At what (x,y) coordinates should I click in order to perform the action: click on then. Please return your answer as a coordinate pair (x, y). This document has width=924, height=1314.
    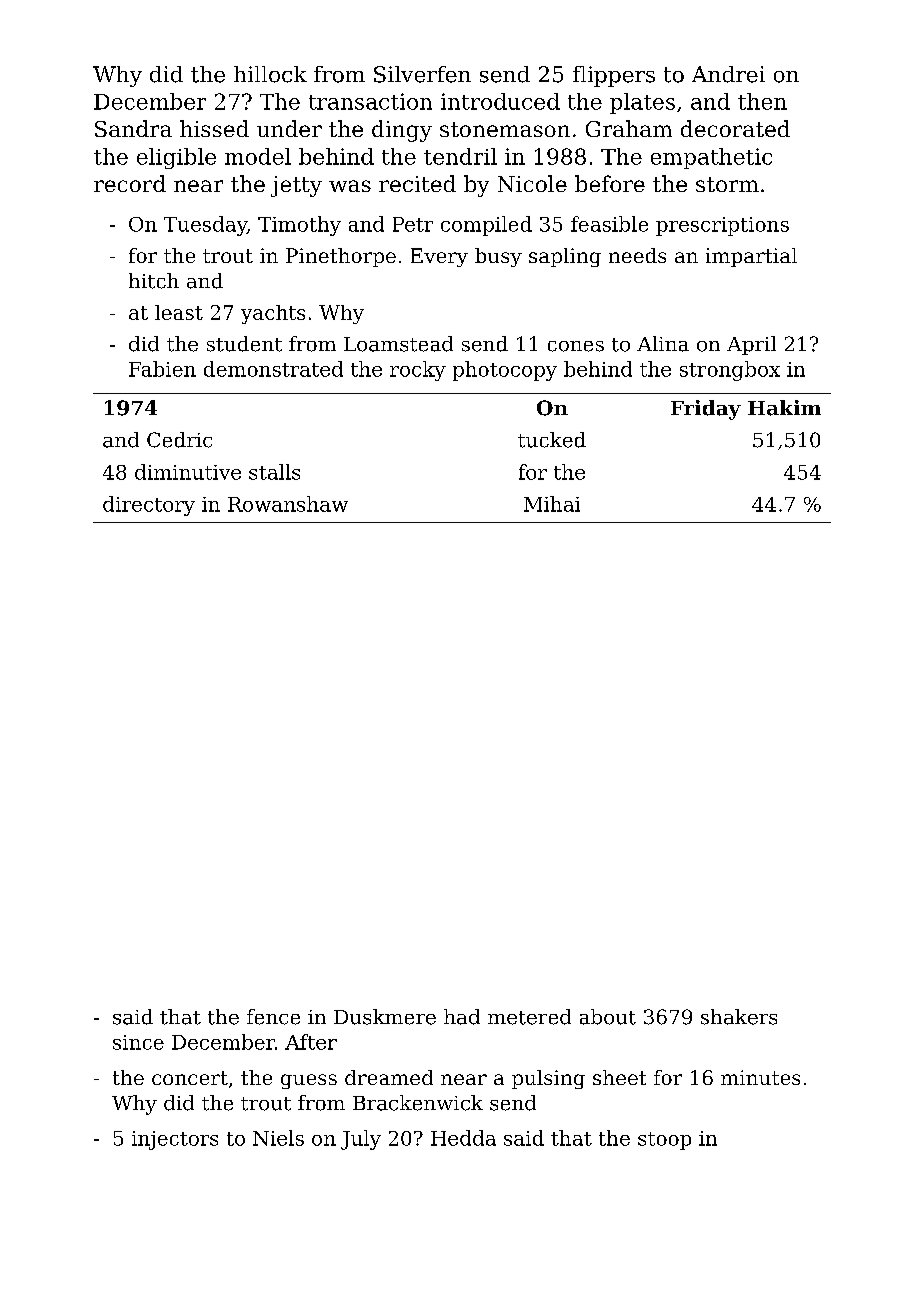
    Looking at the image, I should click on (762, 101).
